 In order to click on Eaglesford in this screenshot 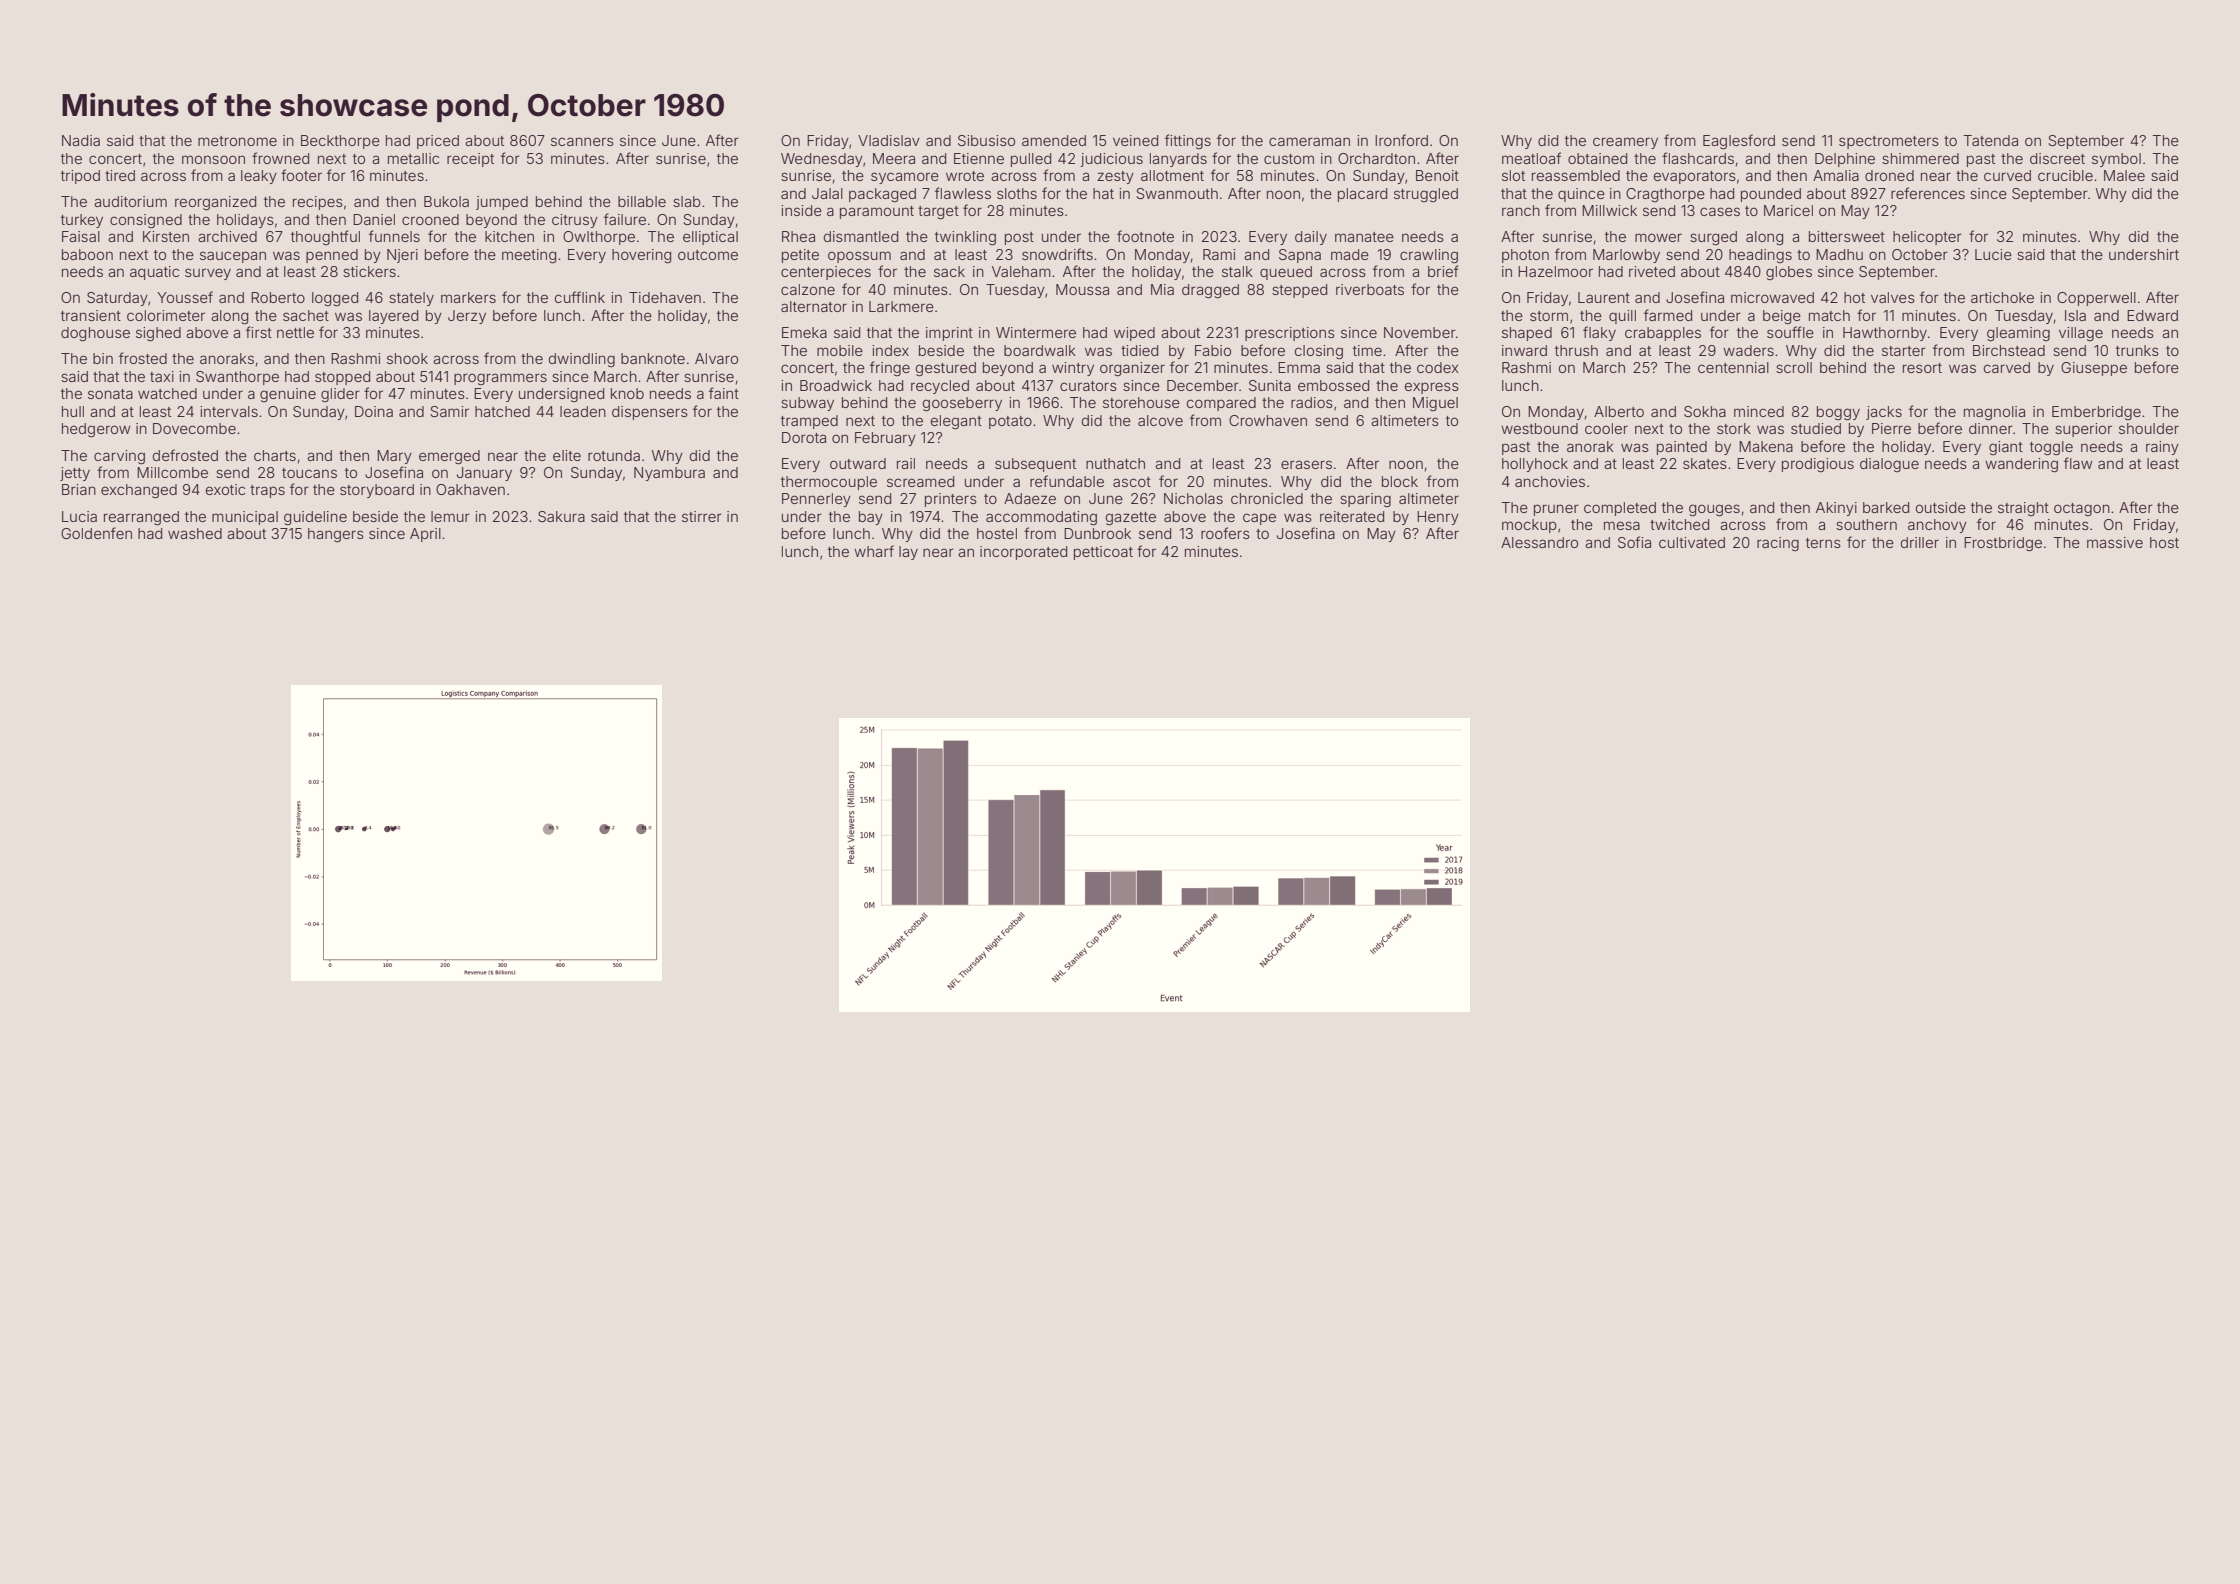, I will do `click(1739, 142)`.
